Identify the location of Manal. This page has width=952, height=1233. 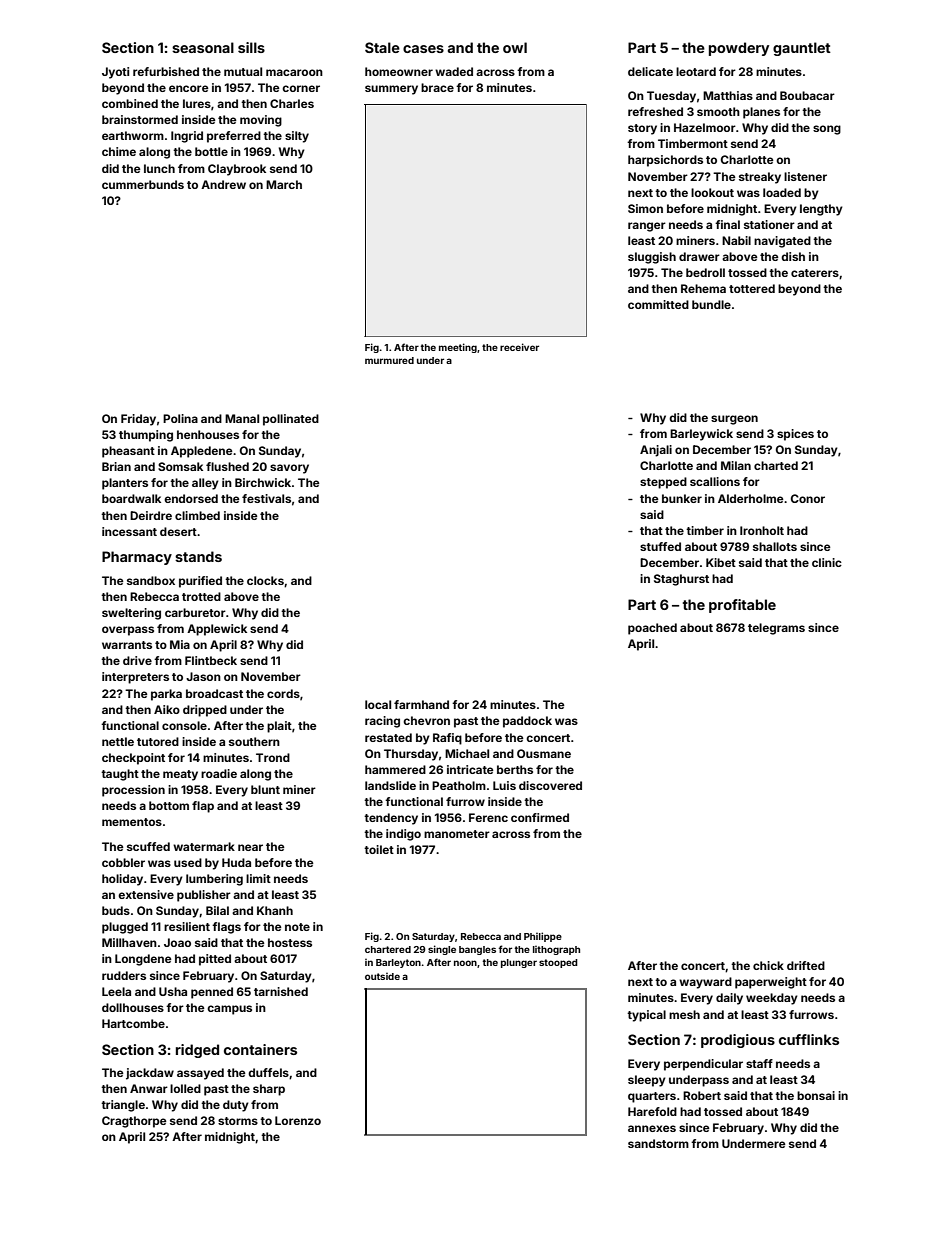
(242, 418).
